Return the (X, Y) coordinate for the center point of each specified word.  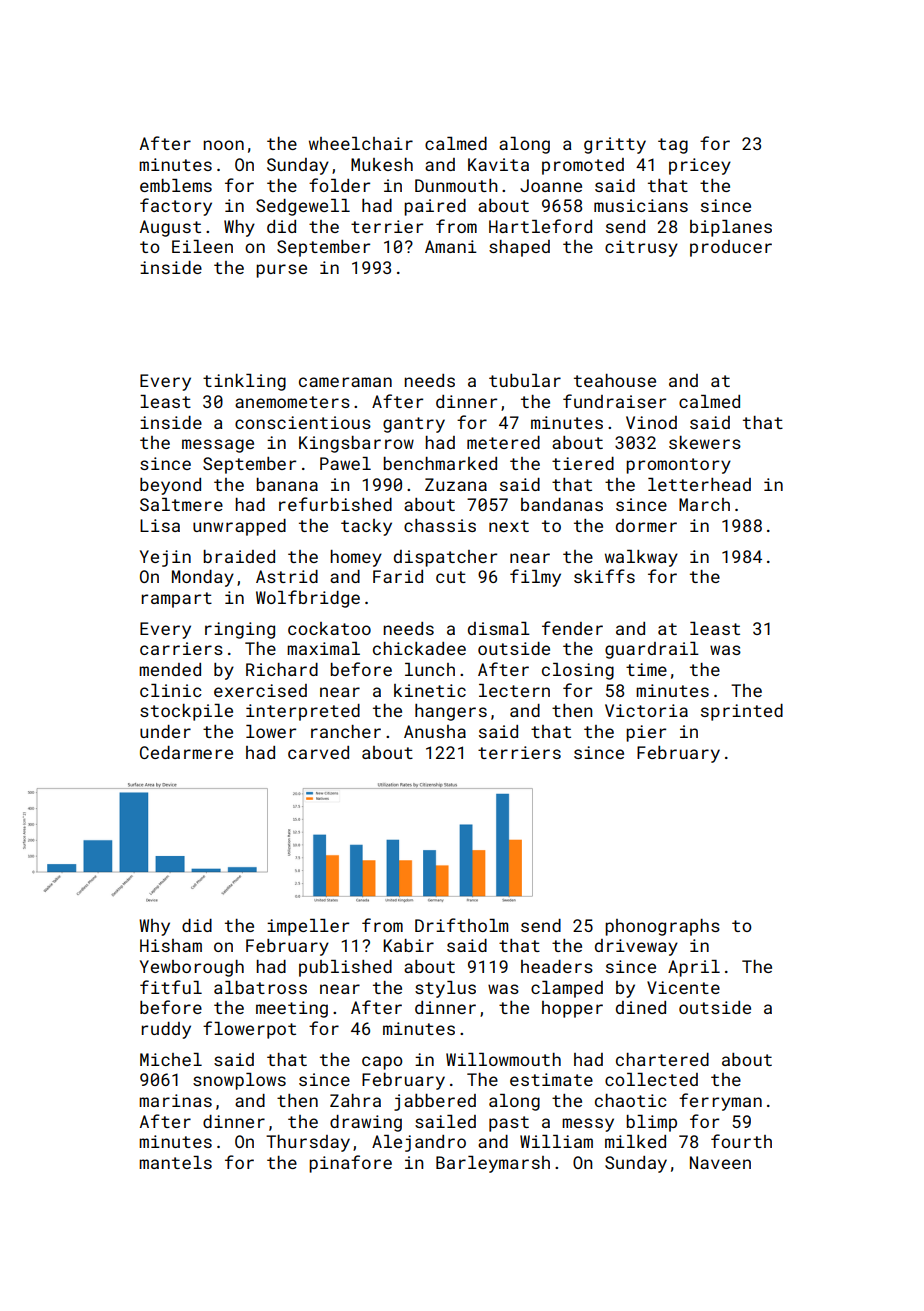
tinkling (244, 382)
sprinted (742, 712)
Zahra (355, 1100)
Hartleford (540, 226)
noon (223, 145)
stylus (445, 989)
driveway (636, 947)
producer (731, 248)
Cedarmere (186, 752)
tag (673, 146)
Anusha (435, 731)
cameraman (345, 382)
